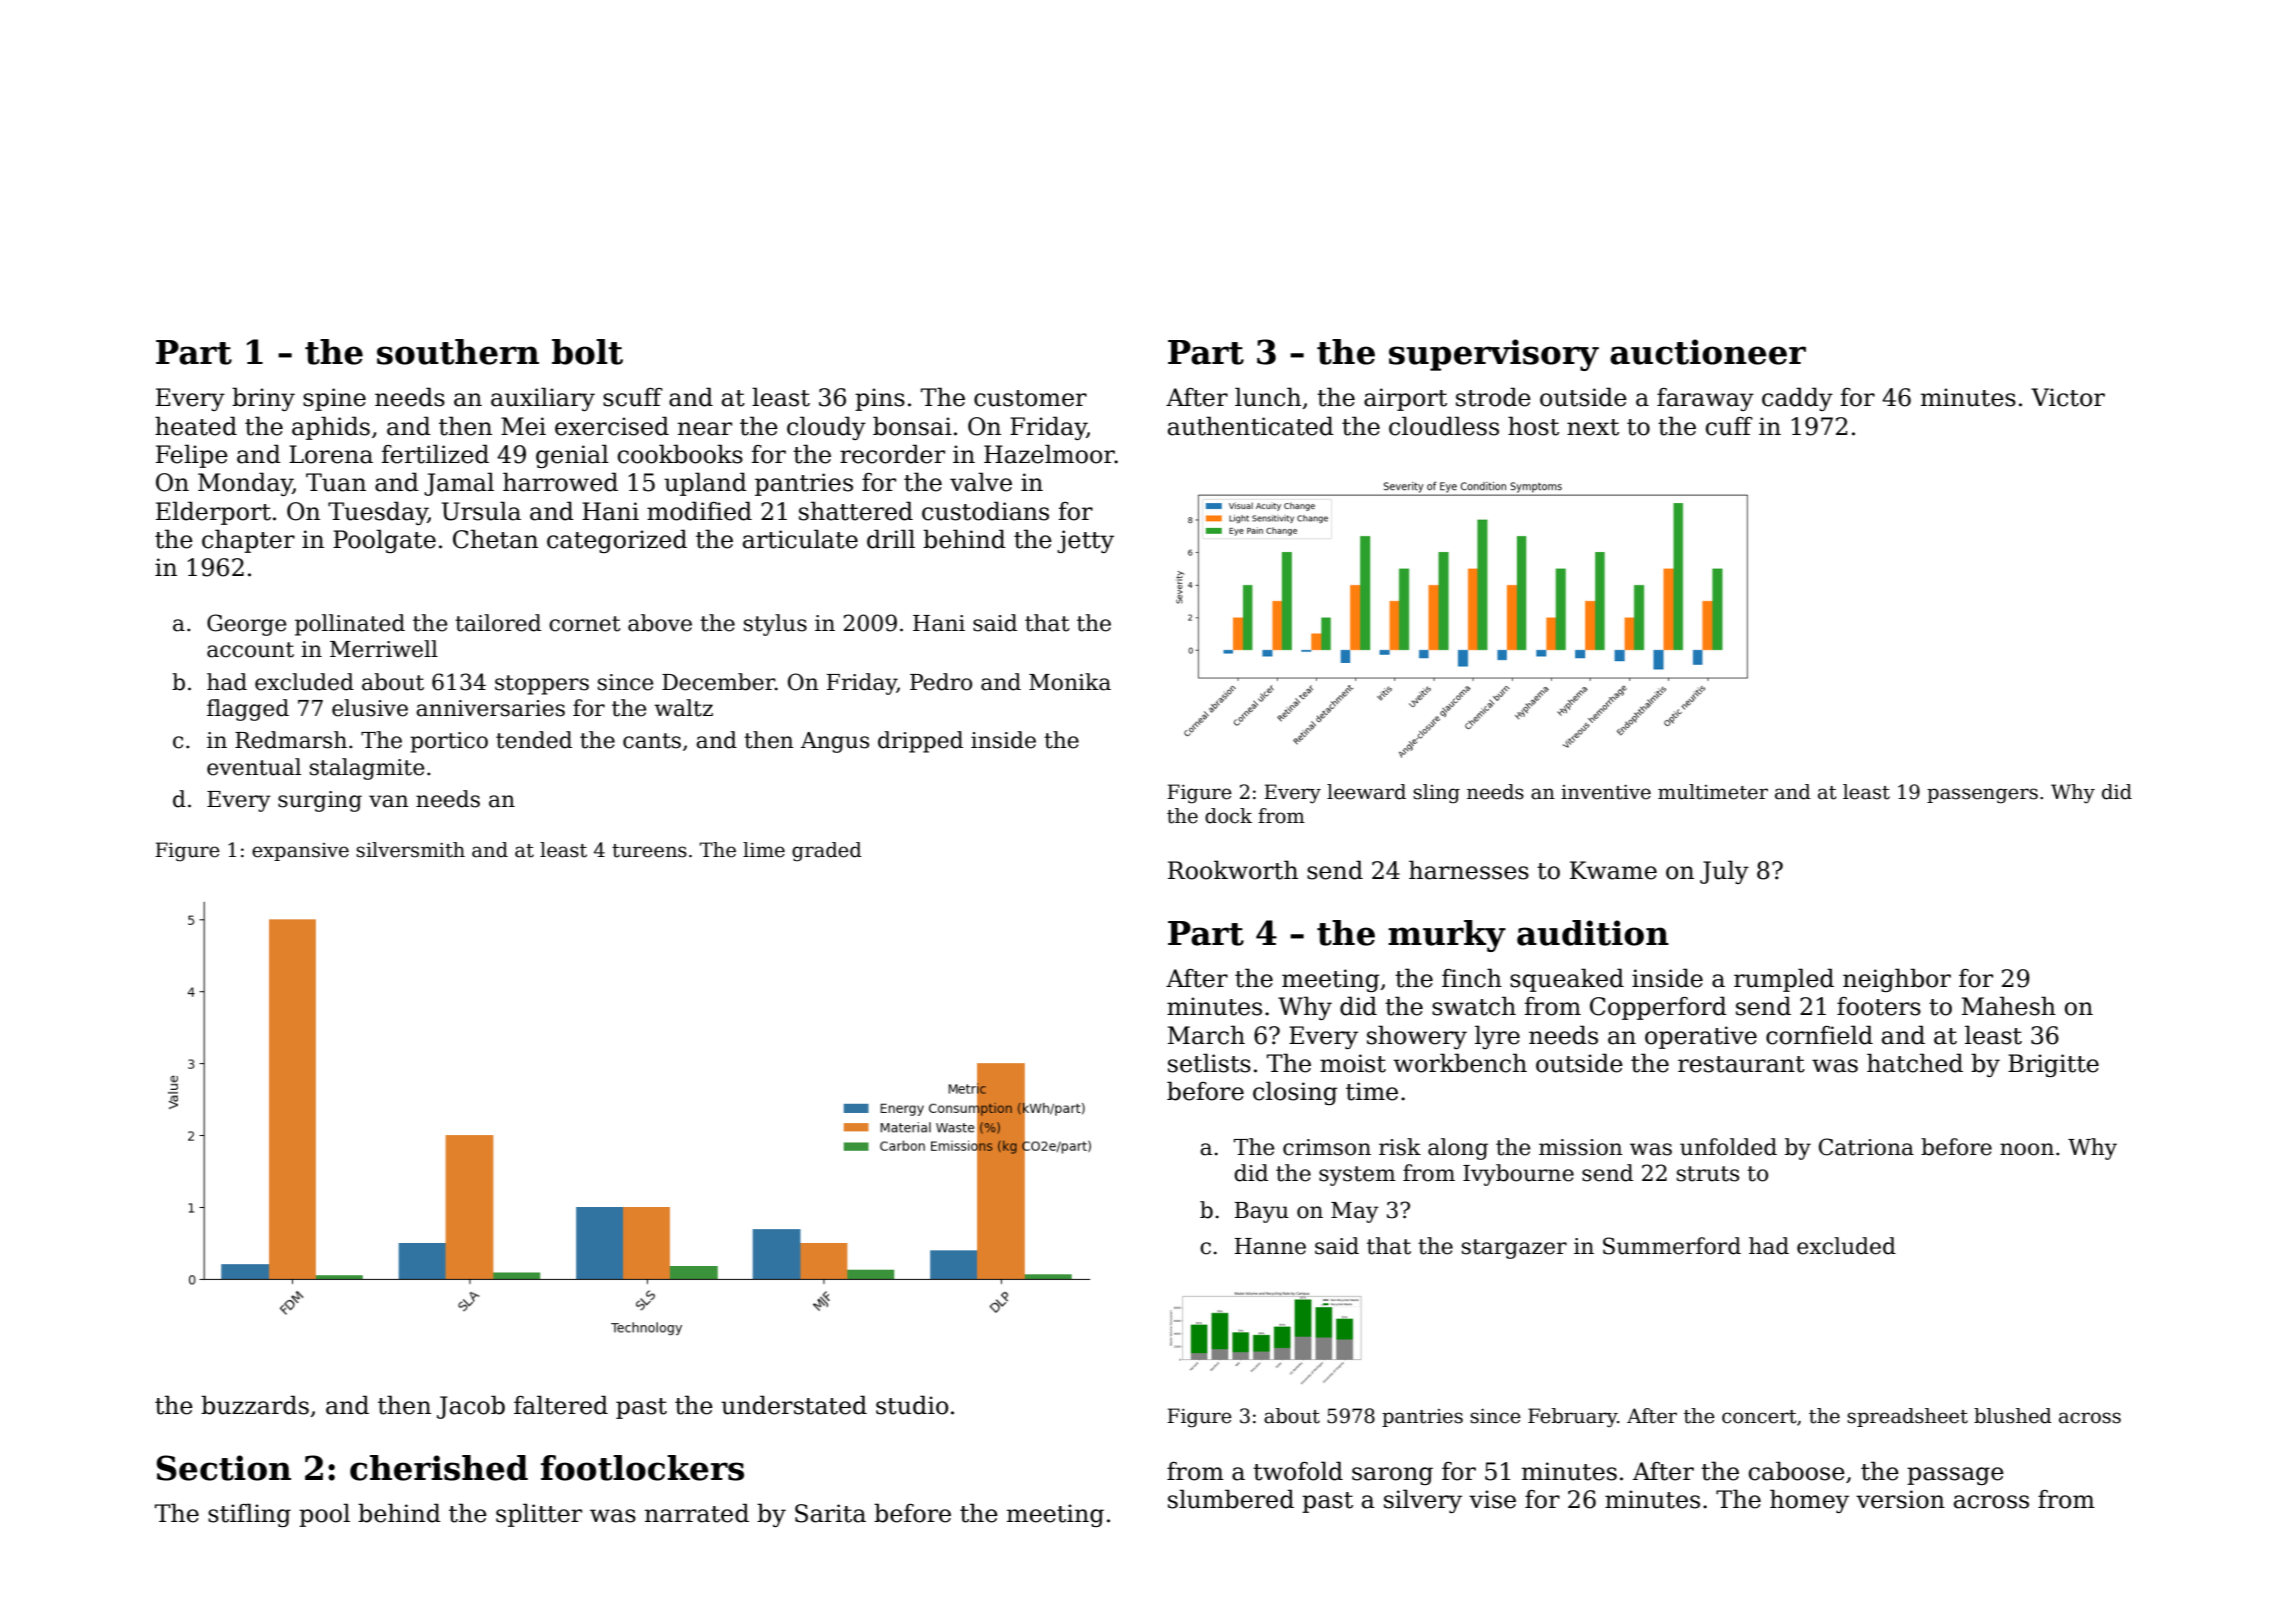 Image resolution: width=2292 pixels, height=1620 pixels. What do you see at coordinates (587, 352) in the page?
I see `bolt` at bounding box center [587, 352].
